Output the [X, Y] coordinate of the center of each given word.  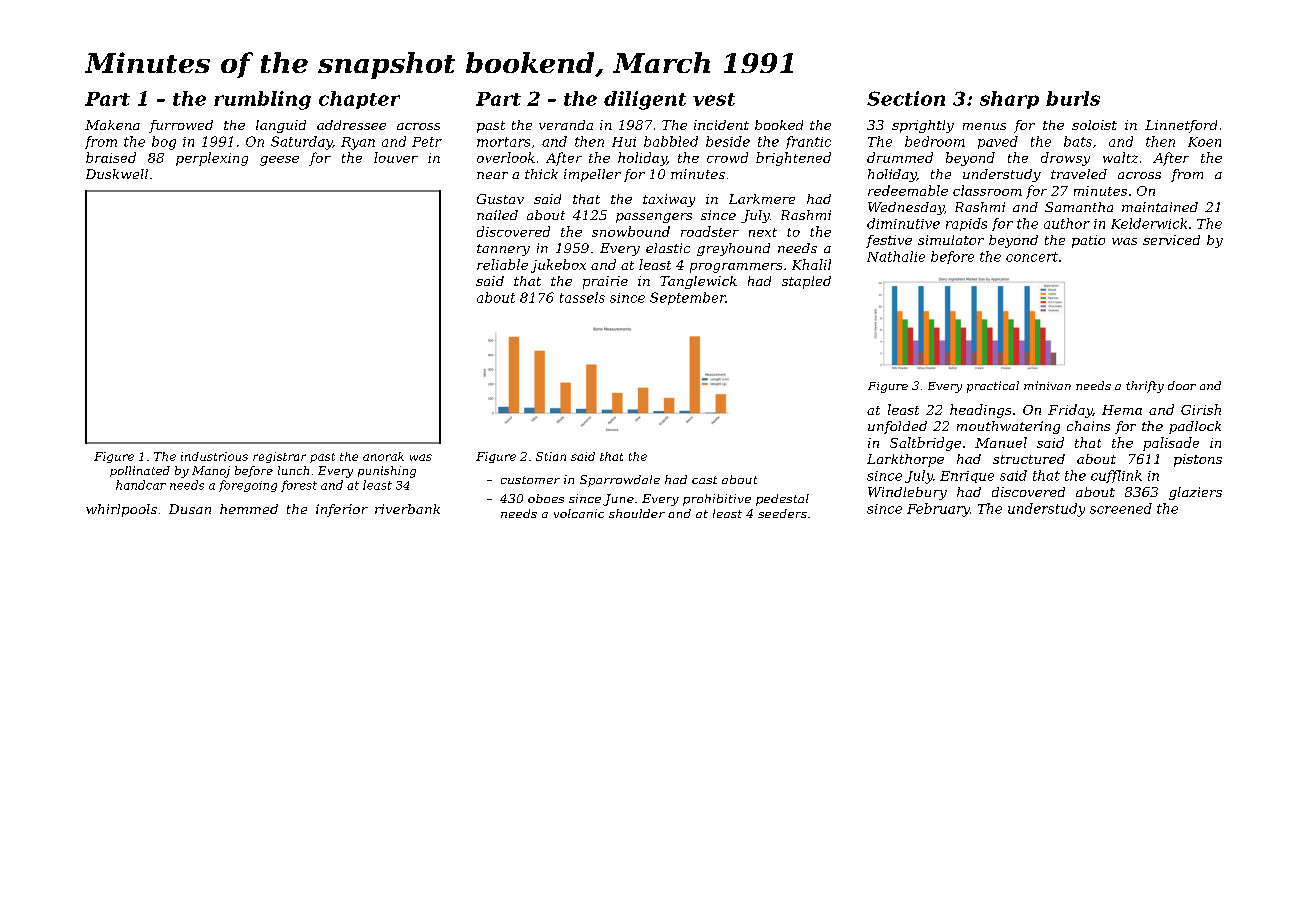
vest [714, 99]
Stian [551, 456]
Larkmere [762, 199]
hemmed [249, 509]
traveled [1079, 174]
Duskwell [117, 174]
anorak [383, 456]
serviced [1171, 240]
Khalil [811, 264]
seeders [782, 513]
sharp [1009, 100]
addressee [351, 125]
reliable [502, 264]
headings [980, 411]
